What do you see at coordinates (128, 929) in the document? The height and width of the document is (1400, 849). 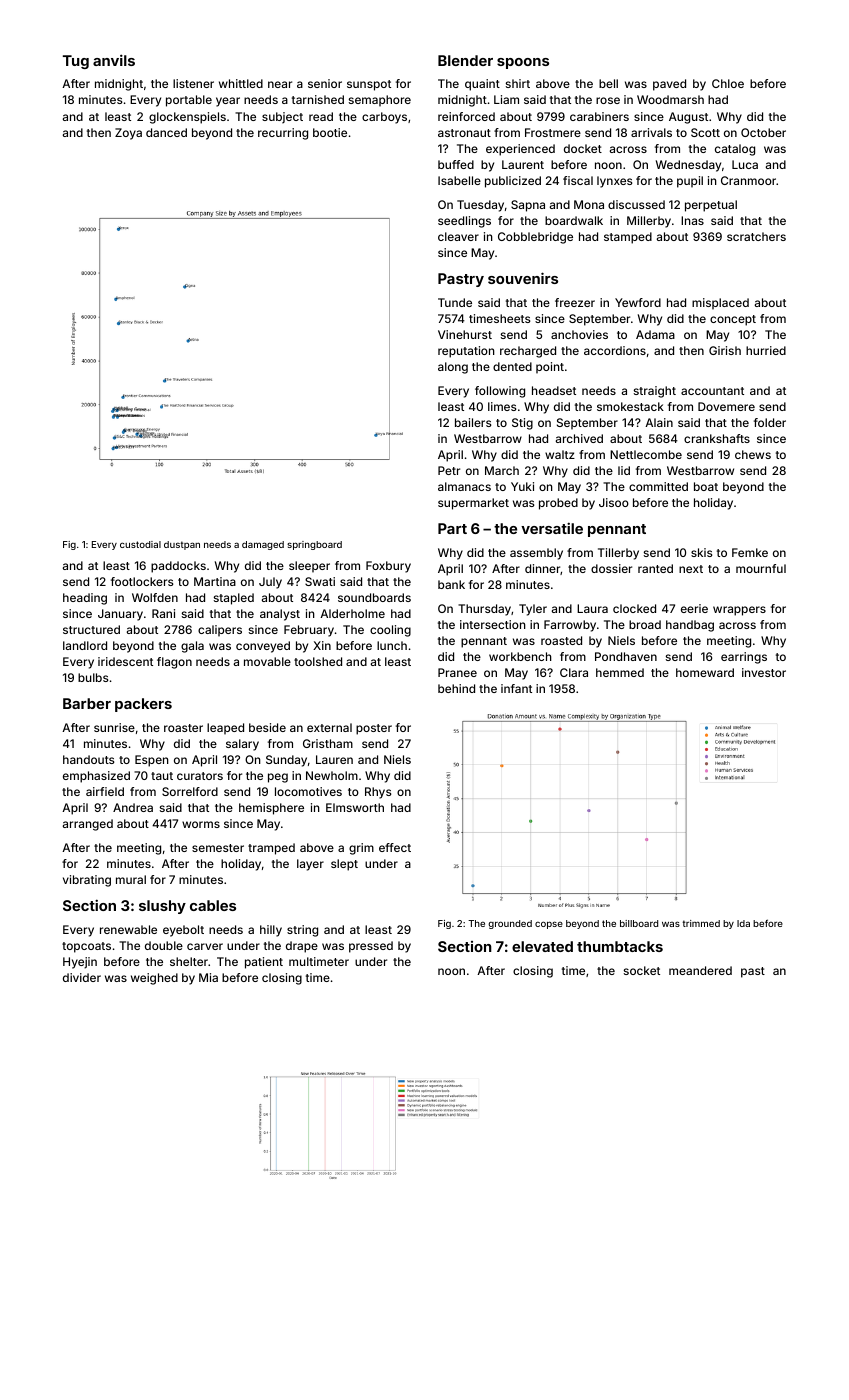 I see `renewable` at bounding box center [128, 929].
